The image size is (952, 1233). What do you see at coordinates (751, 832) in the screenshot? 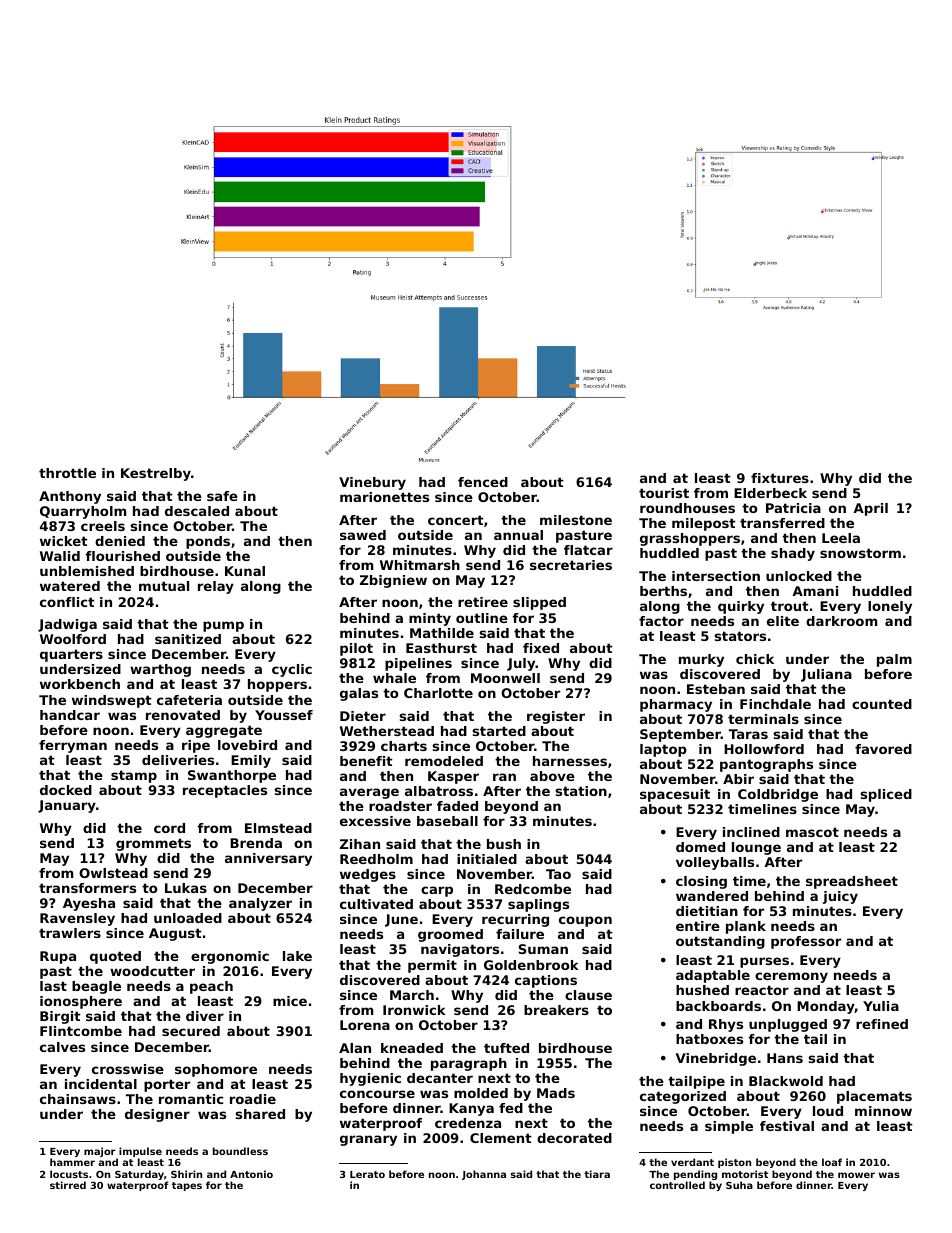
I see `inclined` at bounding box center [751, 832].
